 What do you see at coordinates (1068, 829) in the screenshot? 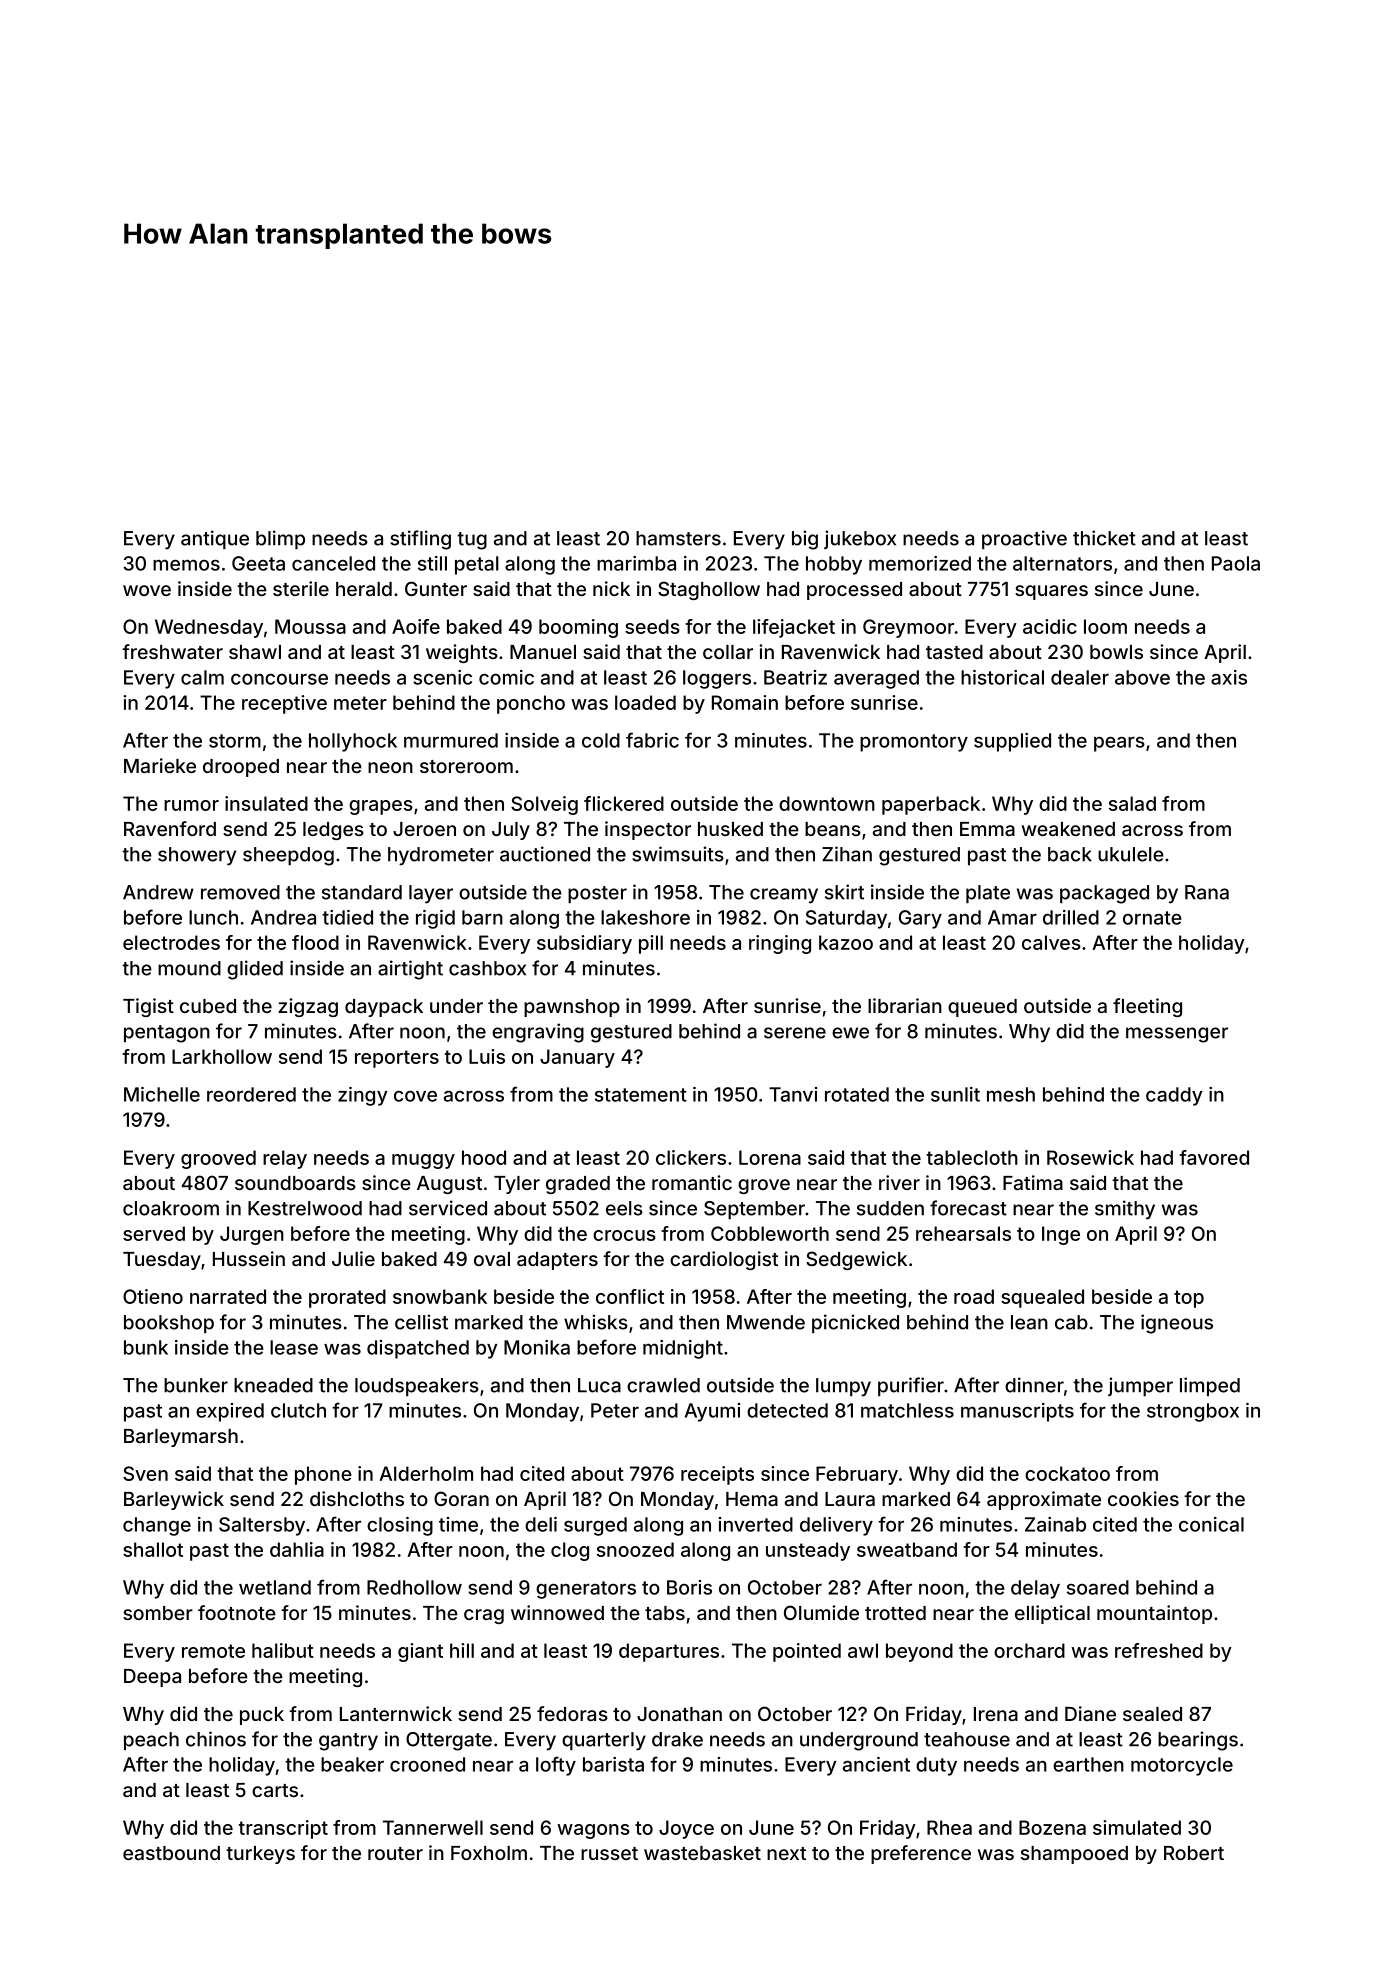
I see `weakened` at bounding box center [1068, 829].
